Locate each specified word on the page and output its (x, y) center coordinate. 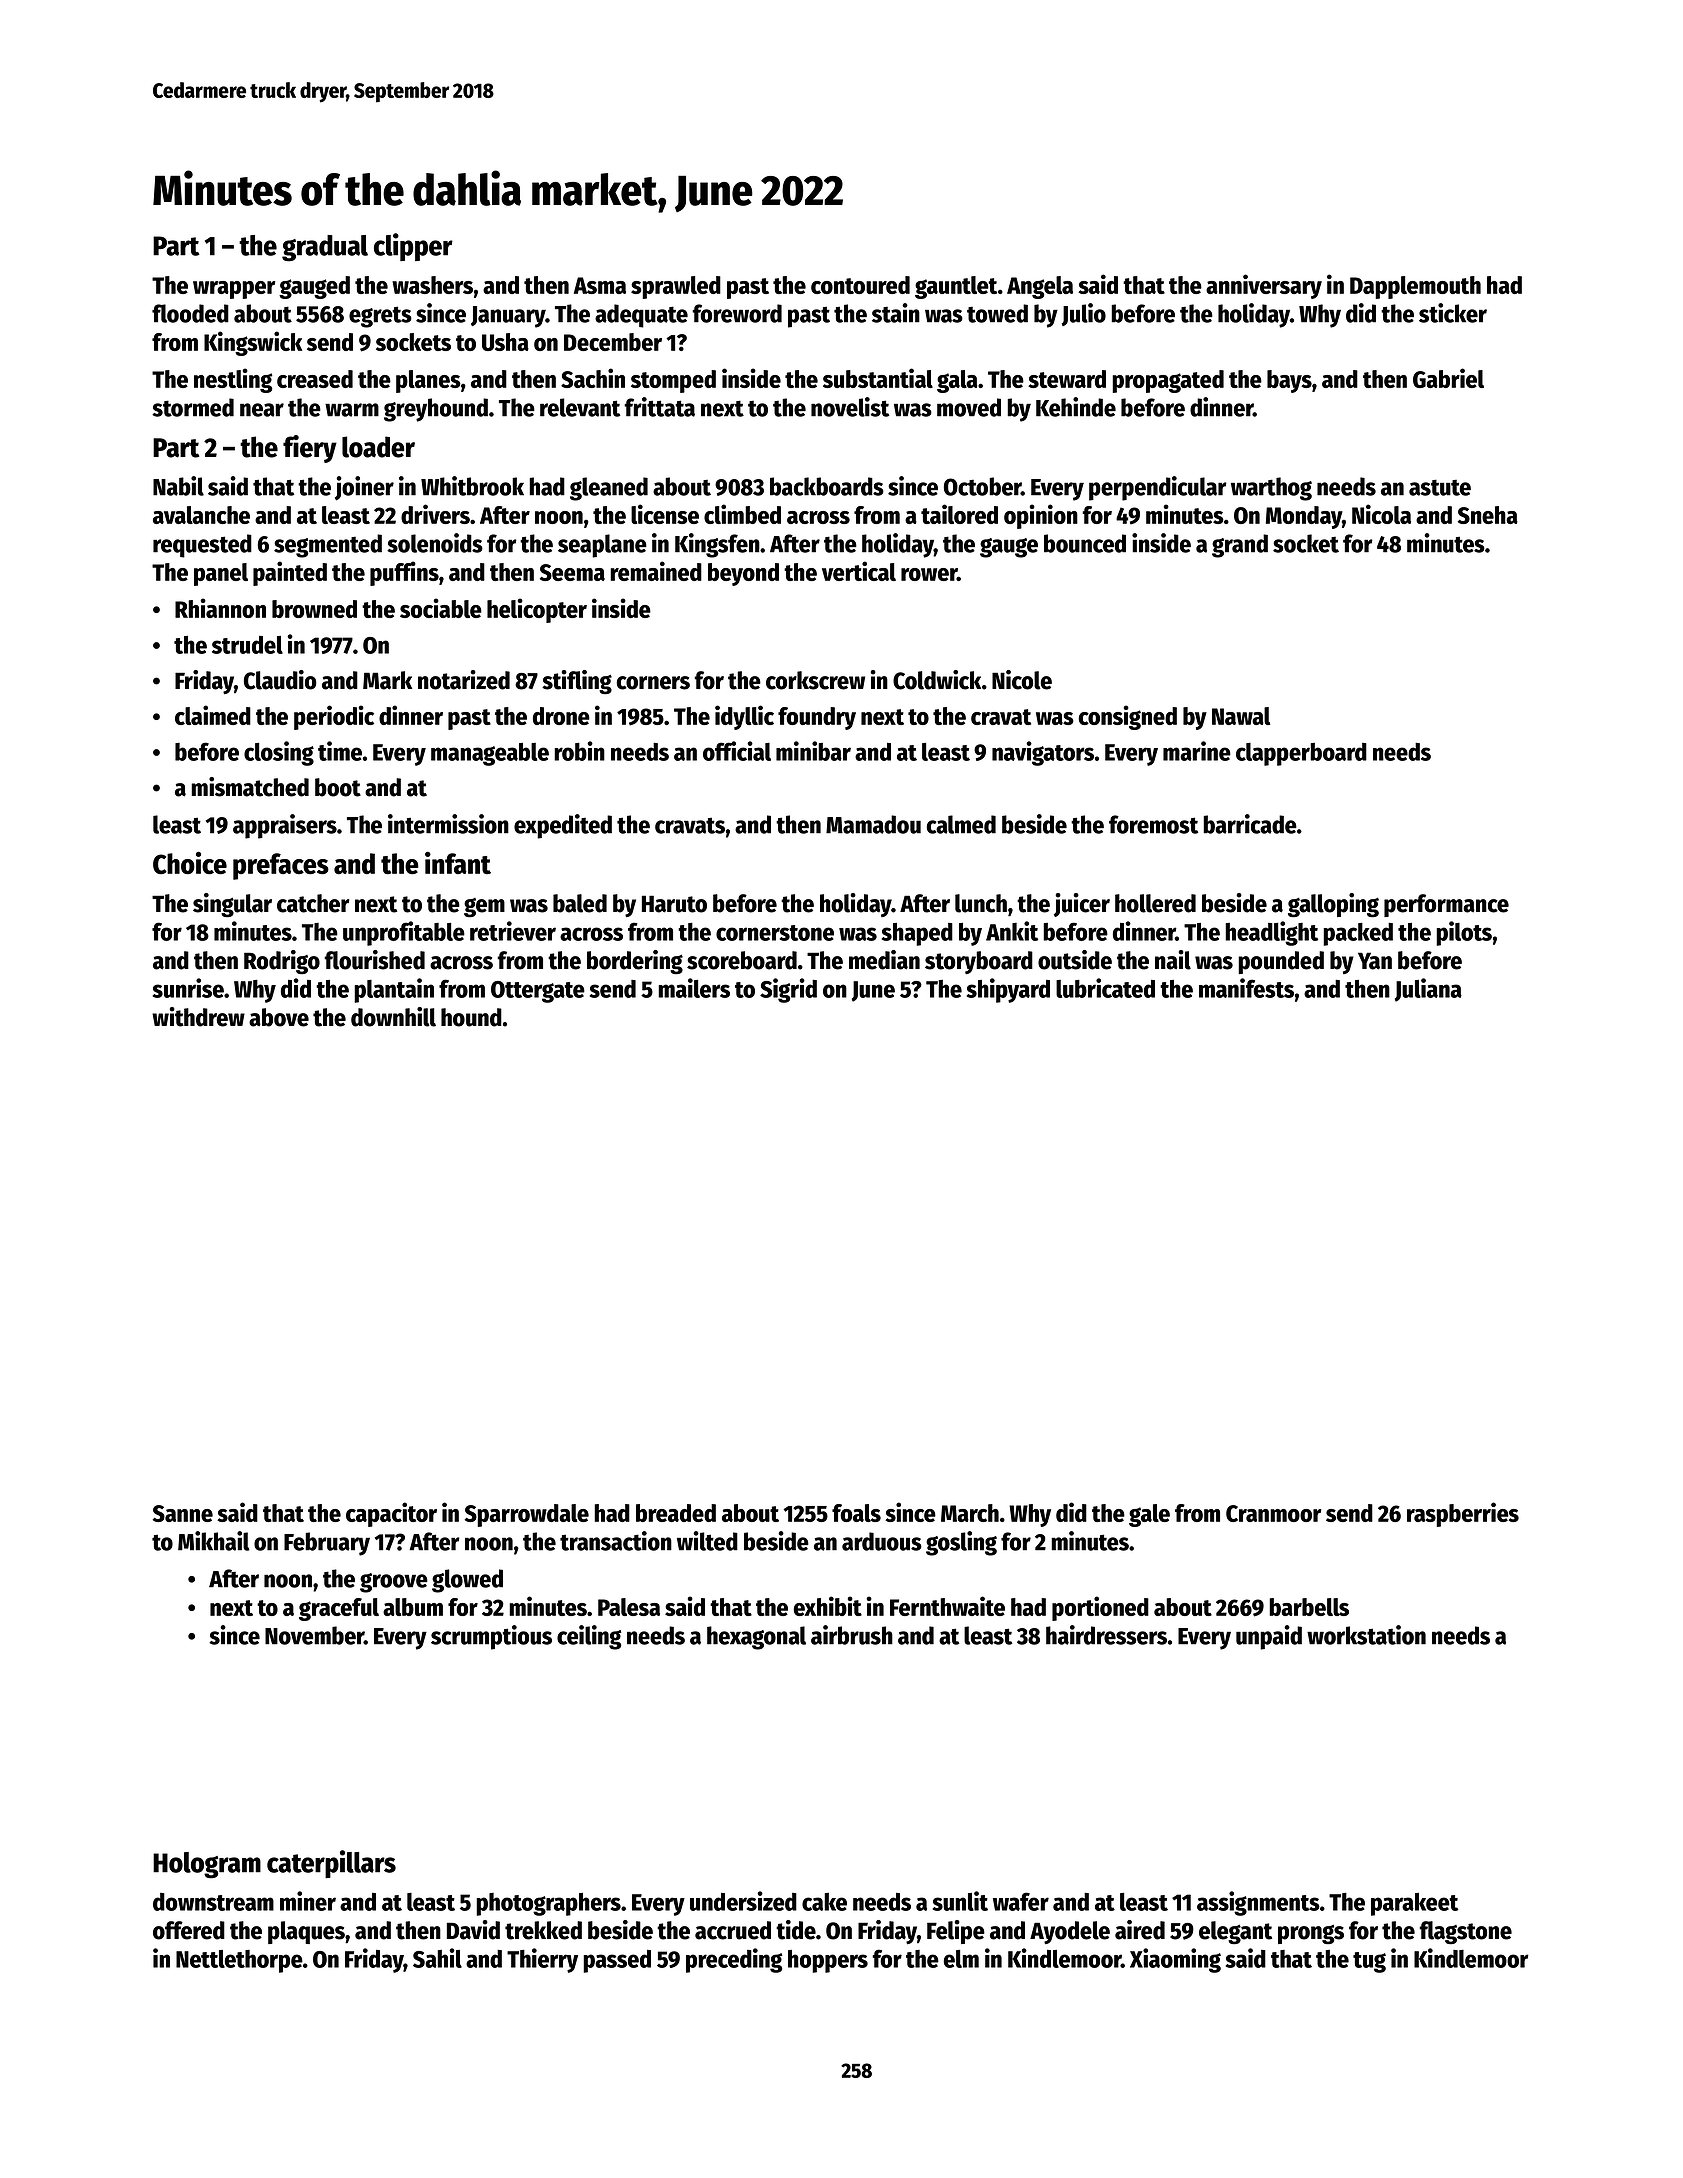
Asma (600, 285)
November (314, 1635)
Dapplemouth (1415, 287)
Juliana (1428, 990)
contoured (860, 285)
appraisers (285, 826)
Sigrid (788, 990)
